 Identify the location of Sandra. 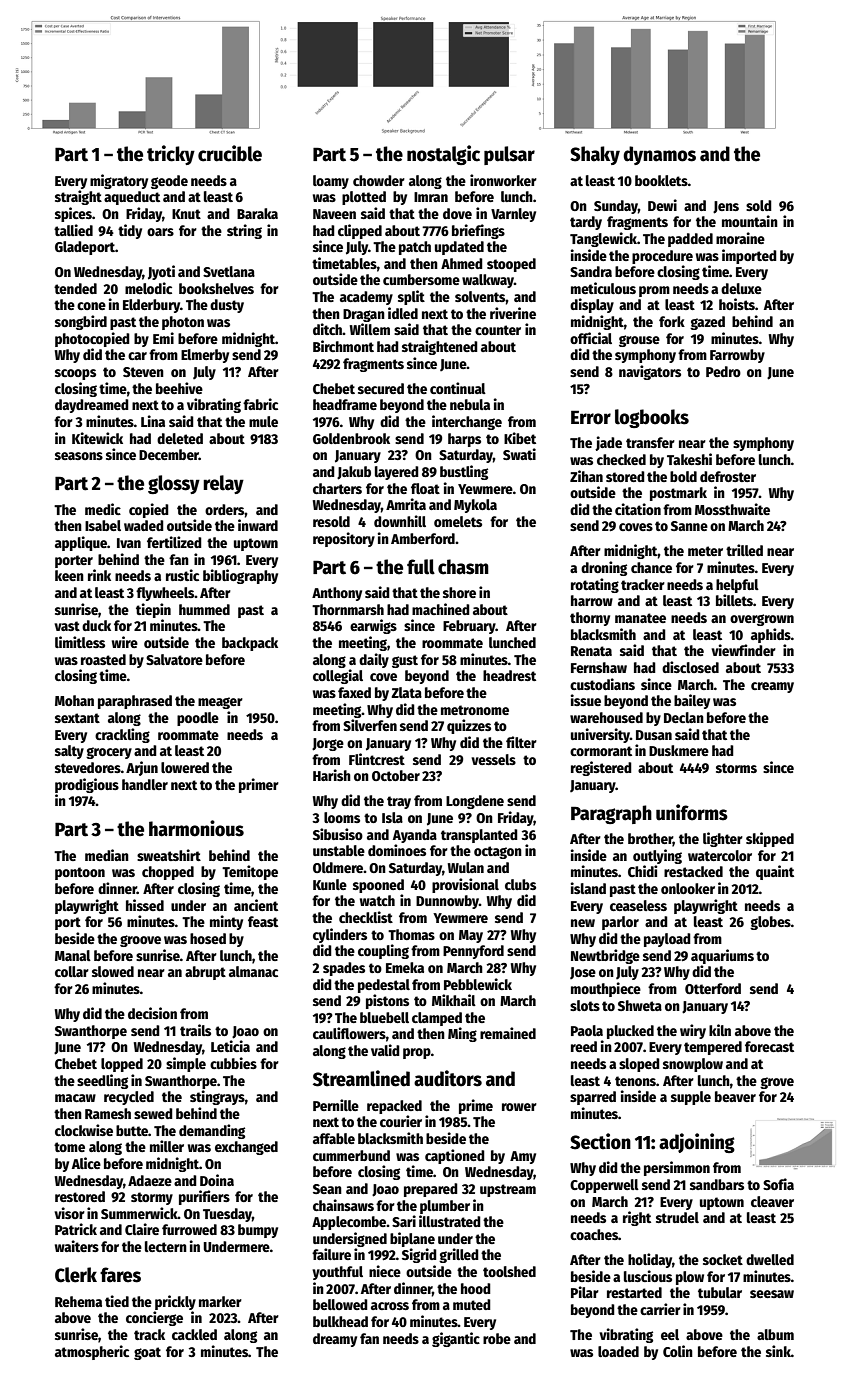
(591, 271).
